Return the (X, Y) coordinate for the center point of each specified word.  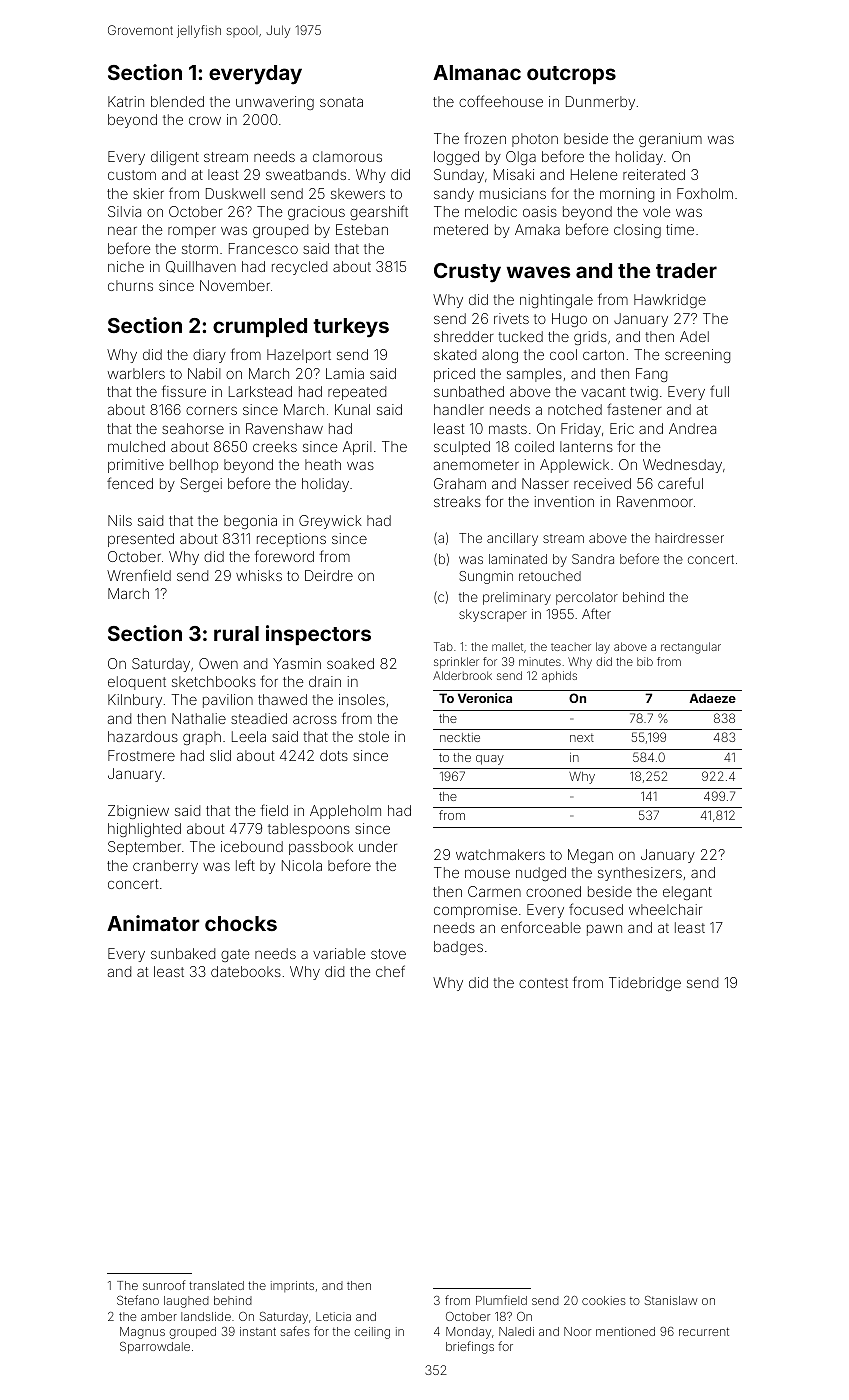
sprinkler (456, 662)
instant (258, 1331)
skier (148, 193)
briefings (470, 1347)
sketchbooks (214, 681)
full (719, 391)
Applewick (574, 466)
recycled (299, 268)
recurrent (704, 1331)
